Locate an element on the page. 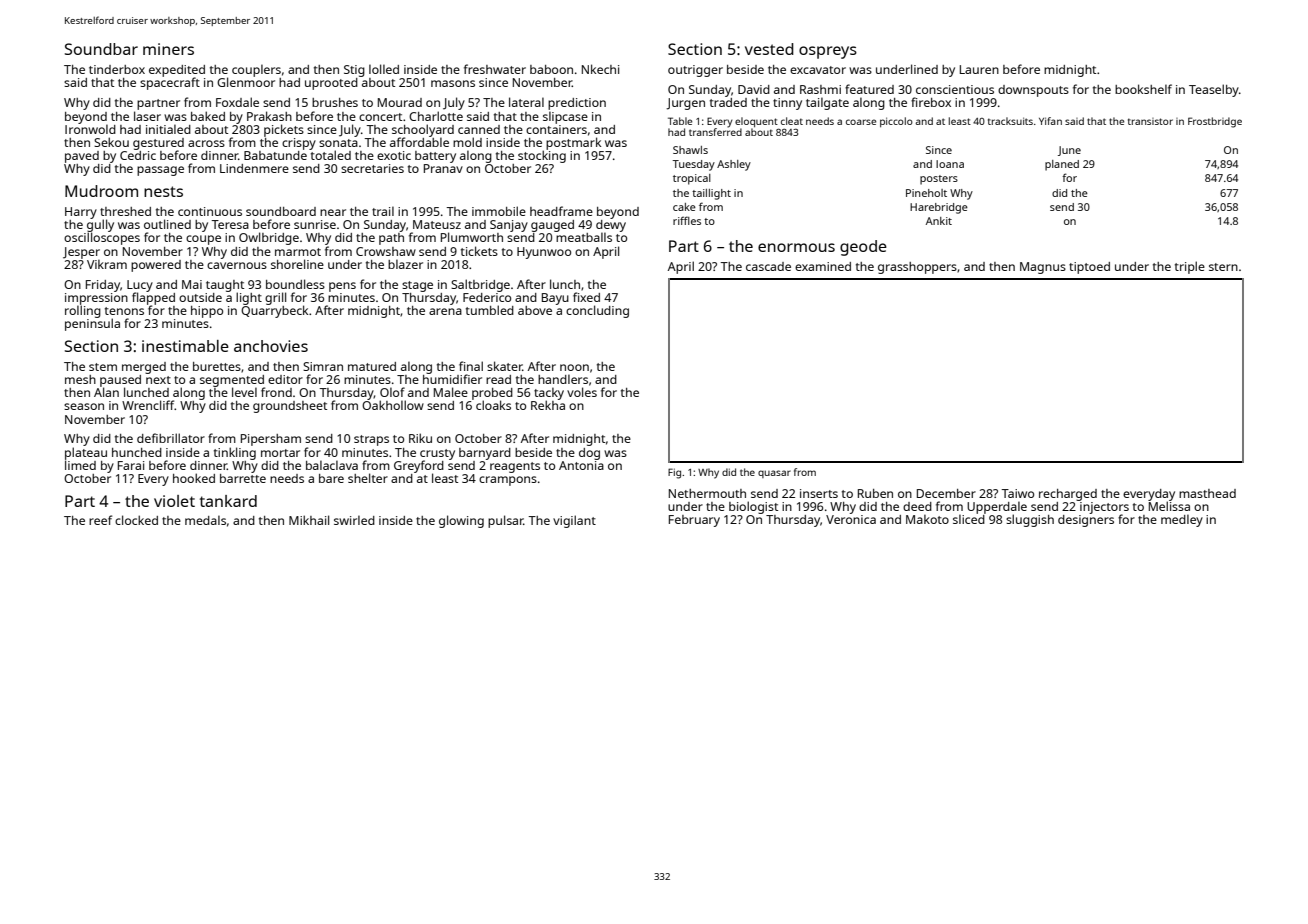 This image has width=1308, height=924. Friday is located at coordinates (103, 286).
